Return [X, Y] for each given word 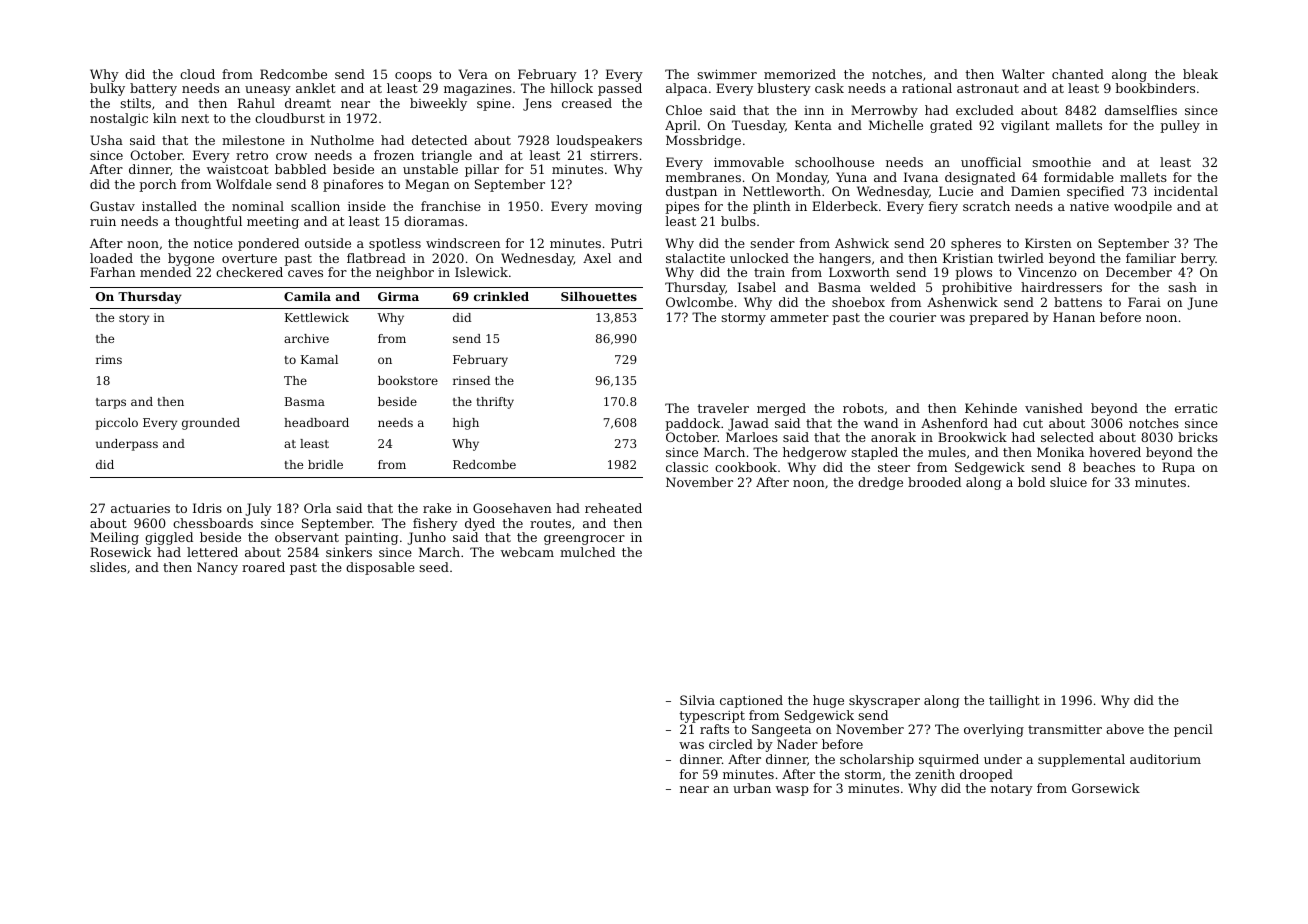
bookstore [408, 380]
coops [413, 77]
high [466, 424]
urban [752, 788]
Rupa [1178, 468]
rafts [714, 729]
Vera [473, 74]
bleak [1200, 74]
